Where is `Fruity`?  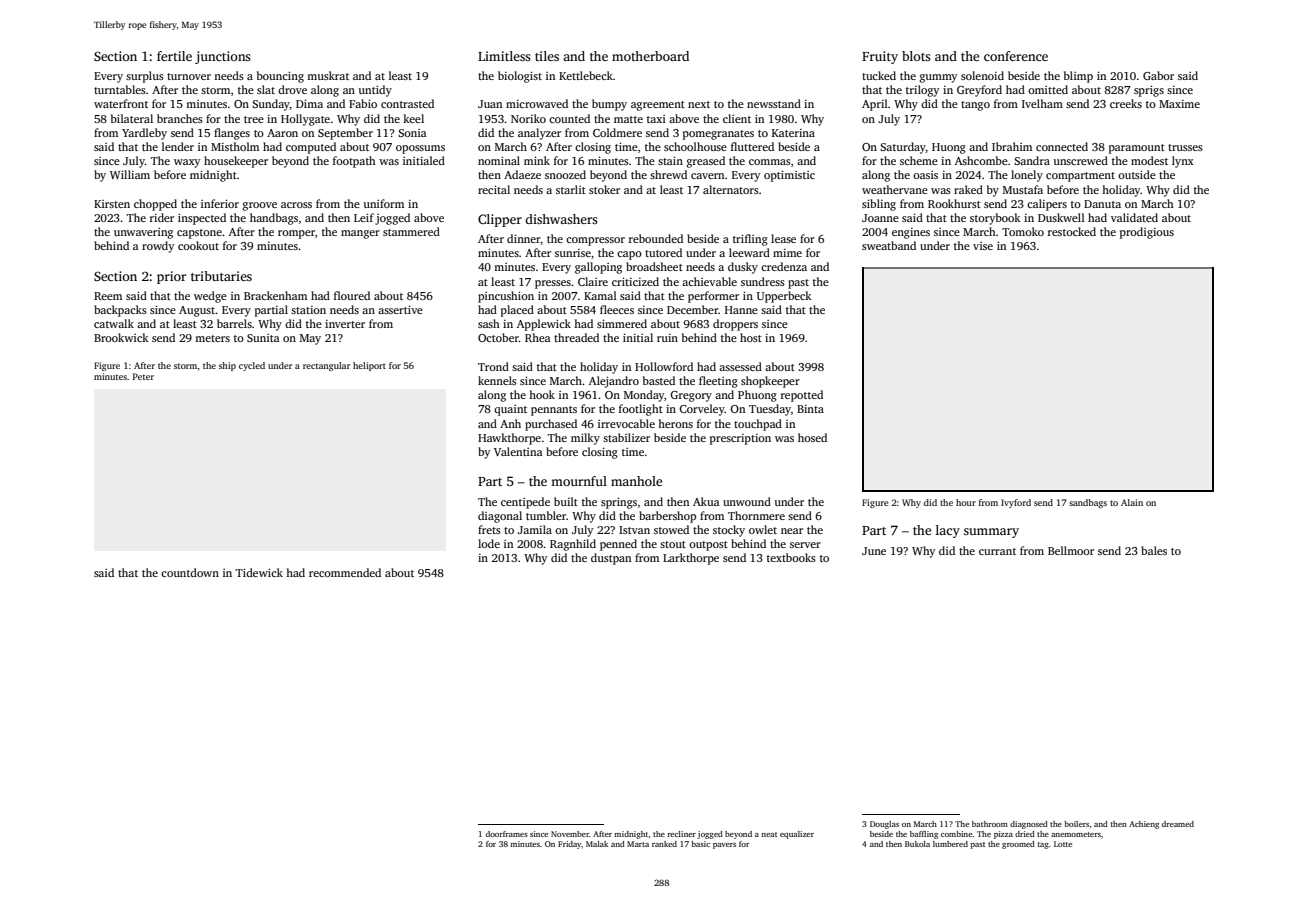
Fruity is located at coordinates (880, 57).
